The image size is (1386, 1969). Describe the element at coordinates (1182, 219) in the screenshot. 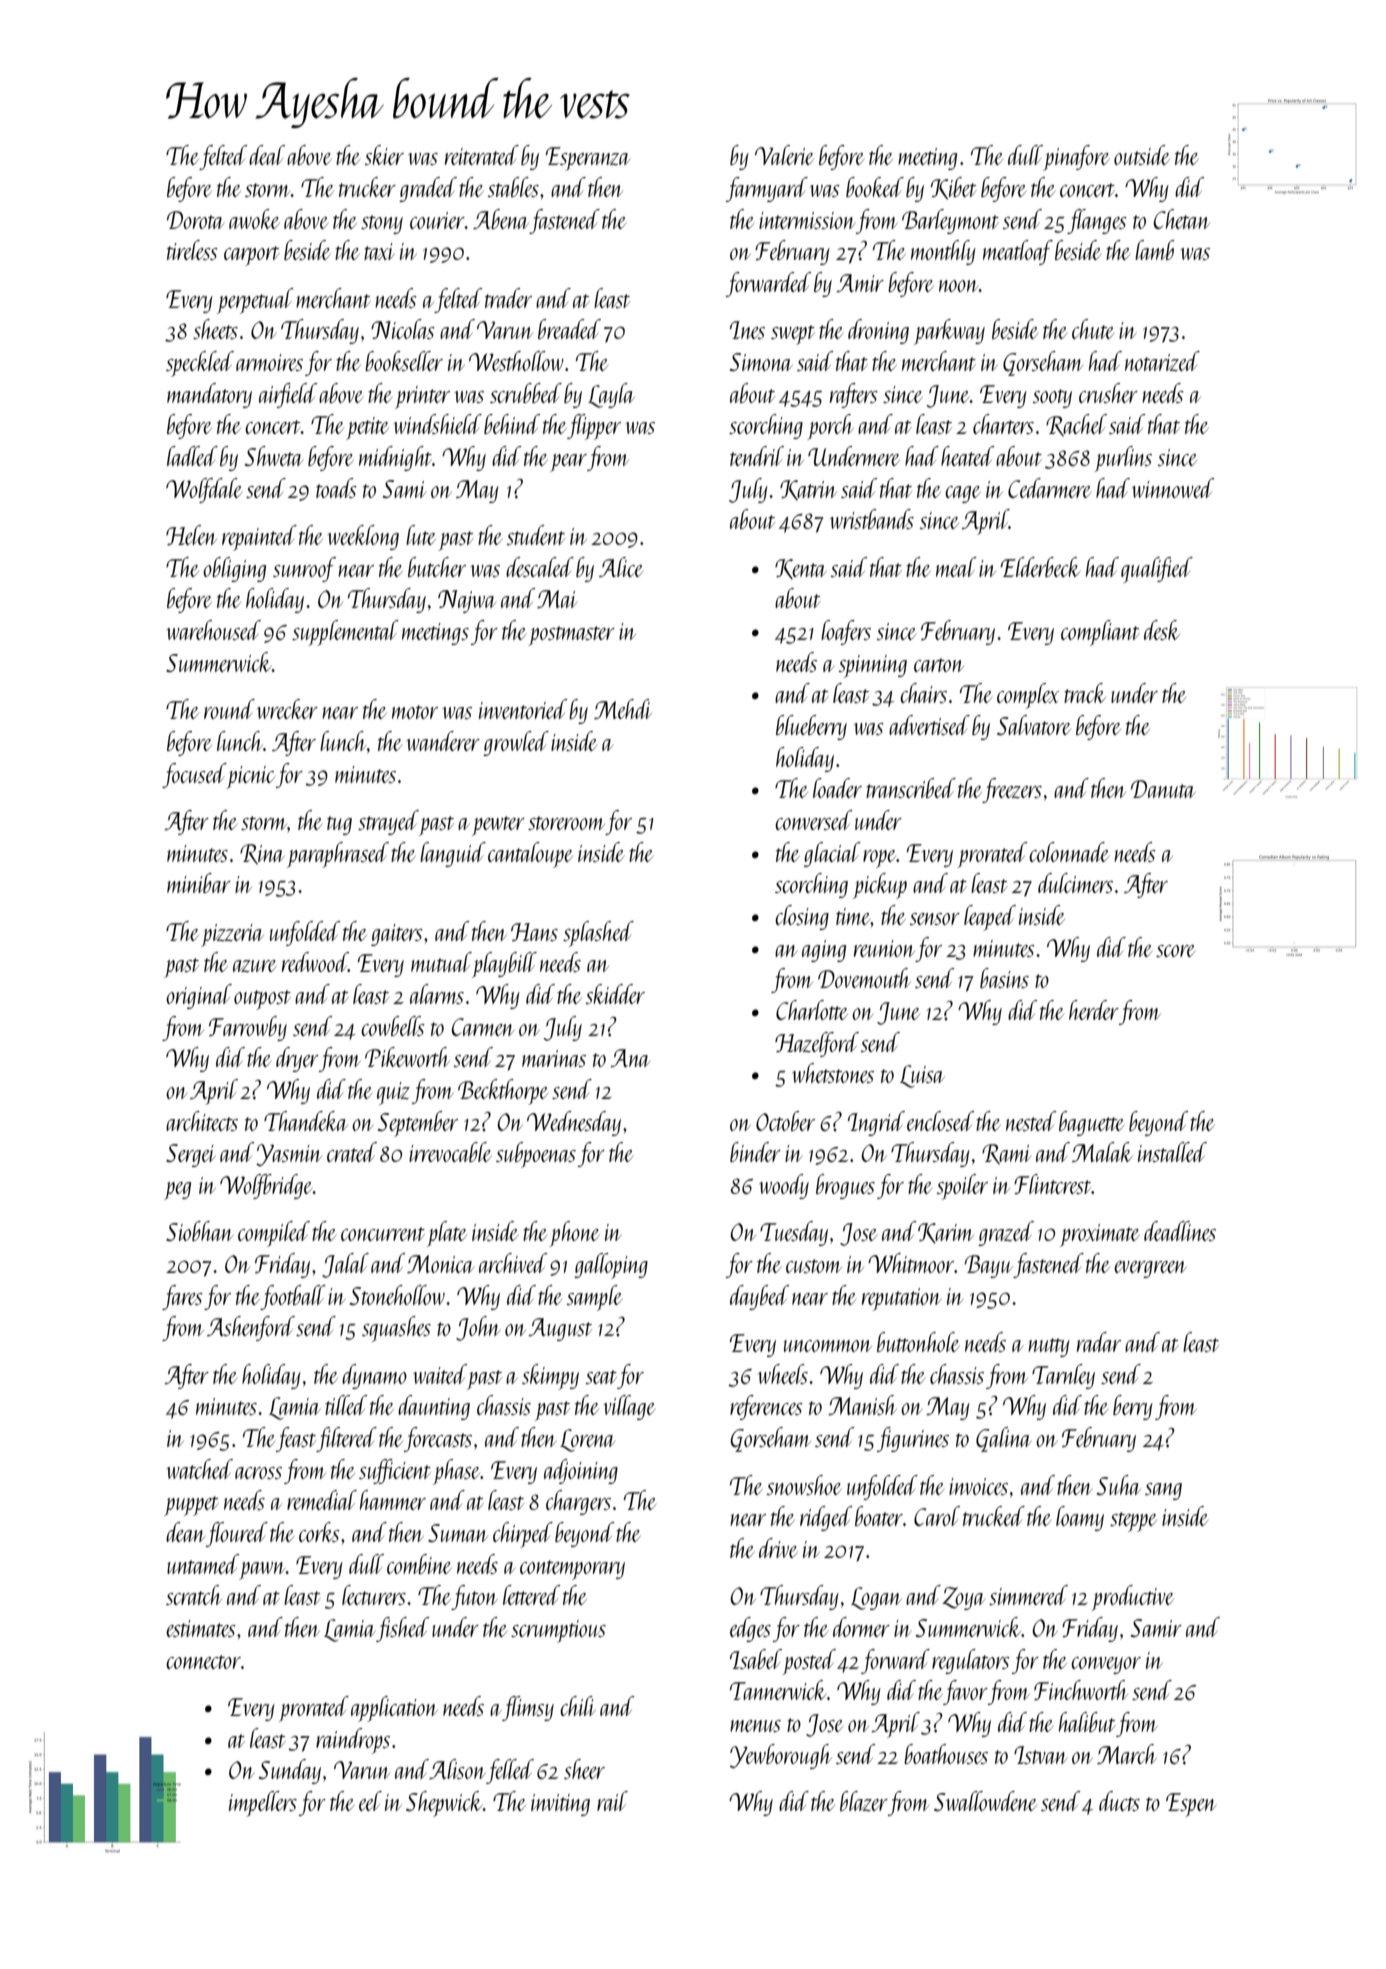

I see `Chetan` at that location.
